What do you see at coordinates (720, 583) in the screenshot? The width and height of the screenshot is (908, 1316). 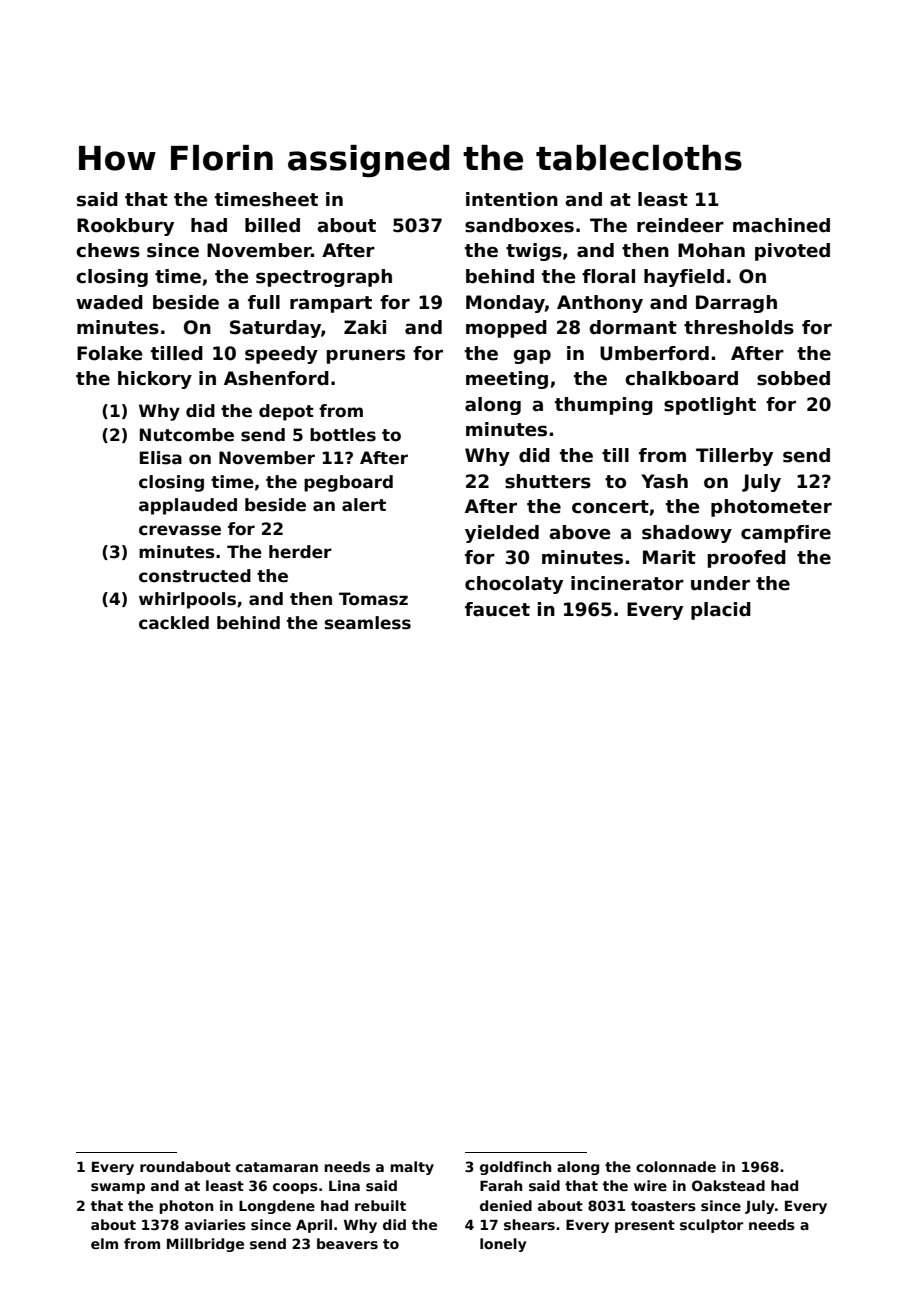 I see `under` at bounding box center [720, 583].
